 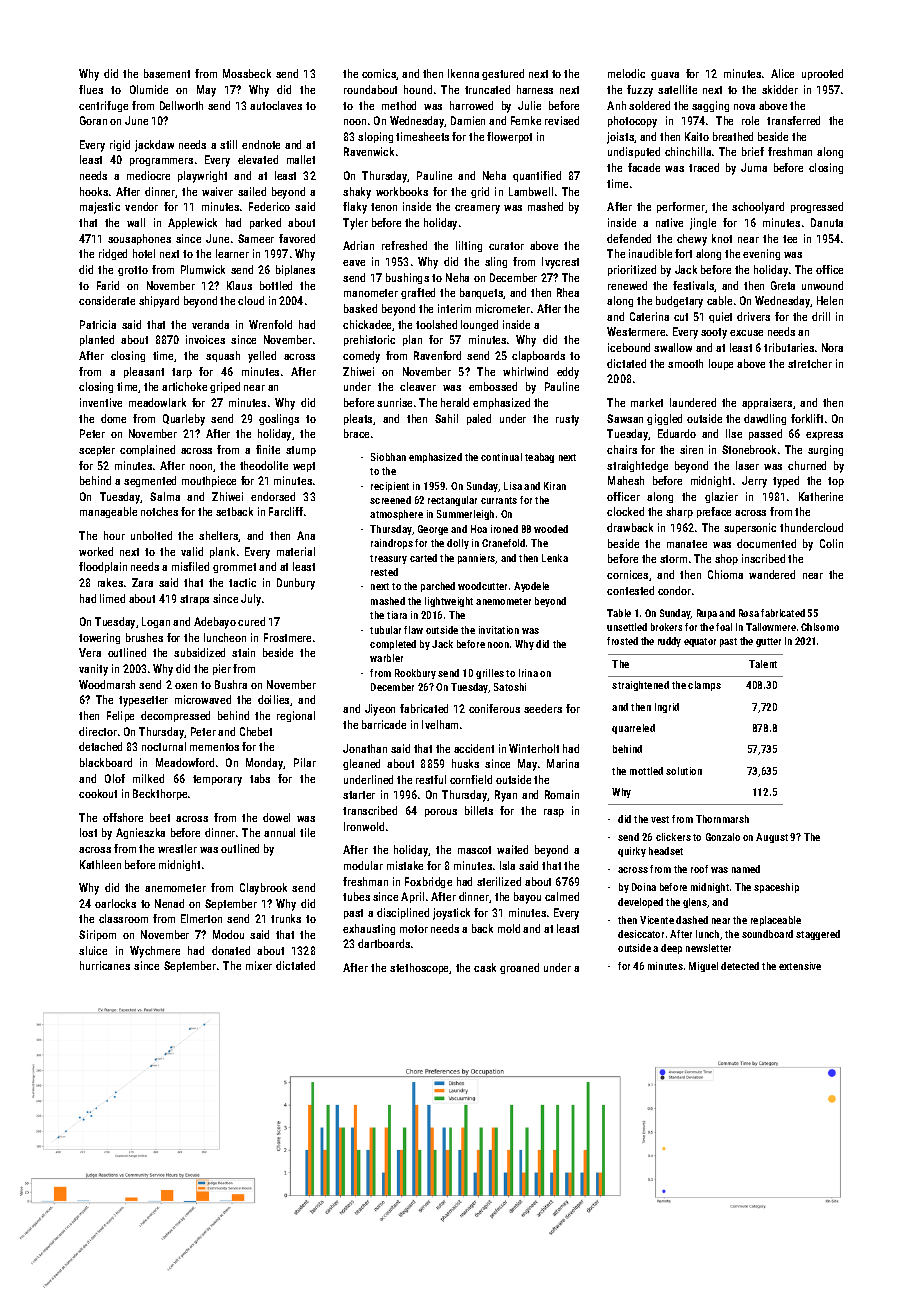 I want to click on glens, so click(x=695, y=903).
